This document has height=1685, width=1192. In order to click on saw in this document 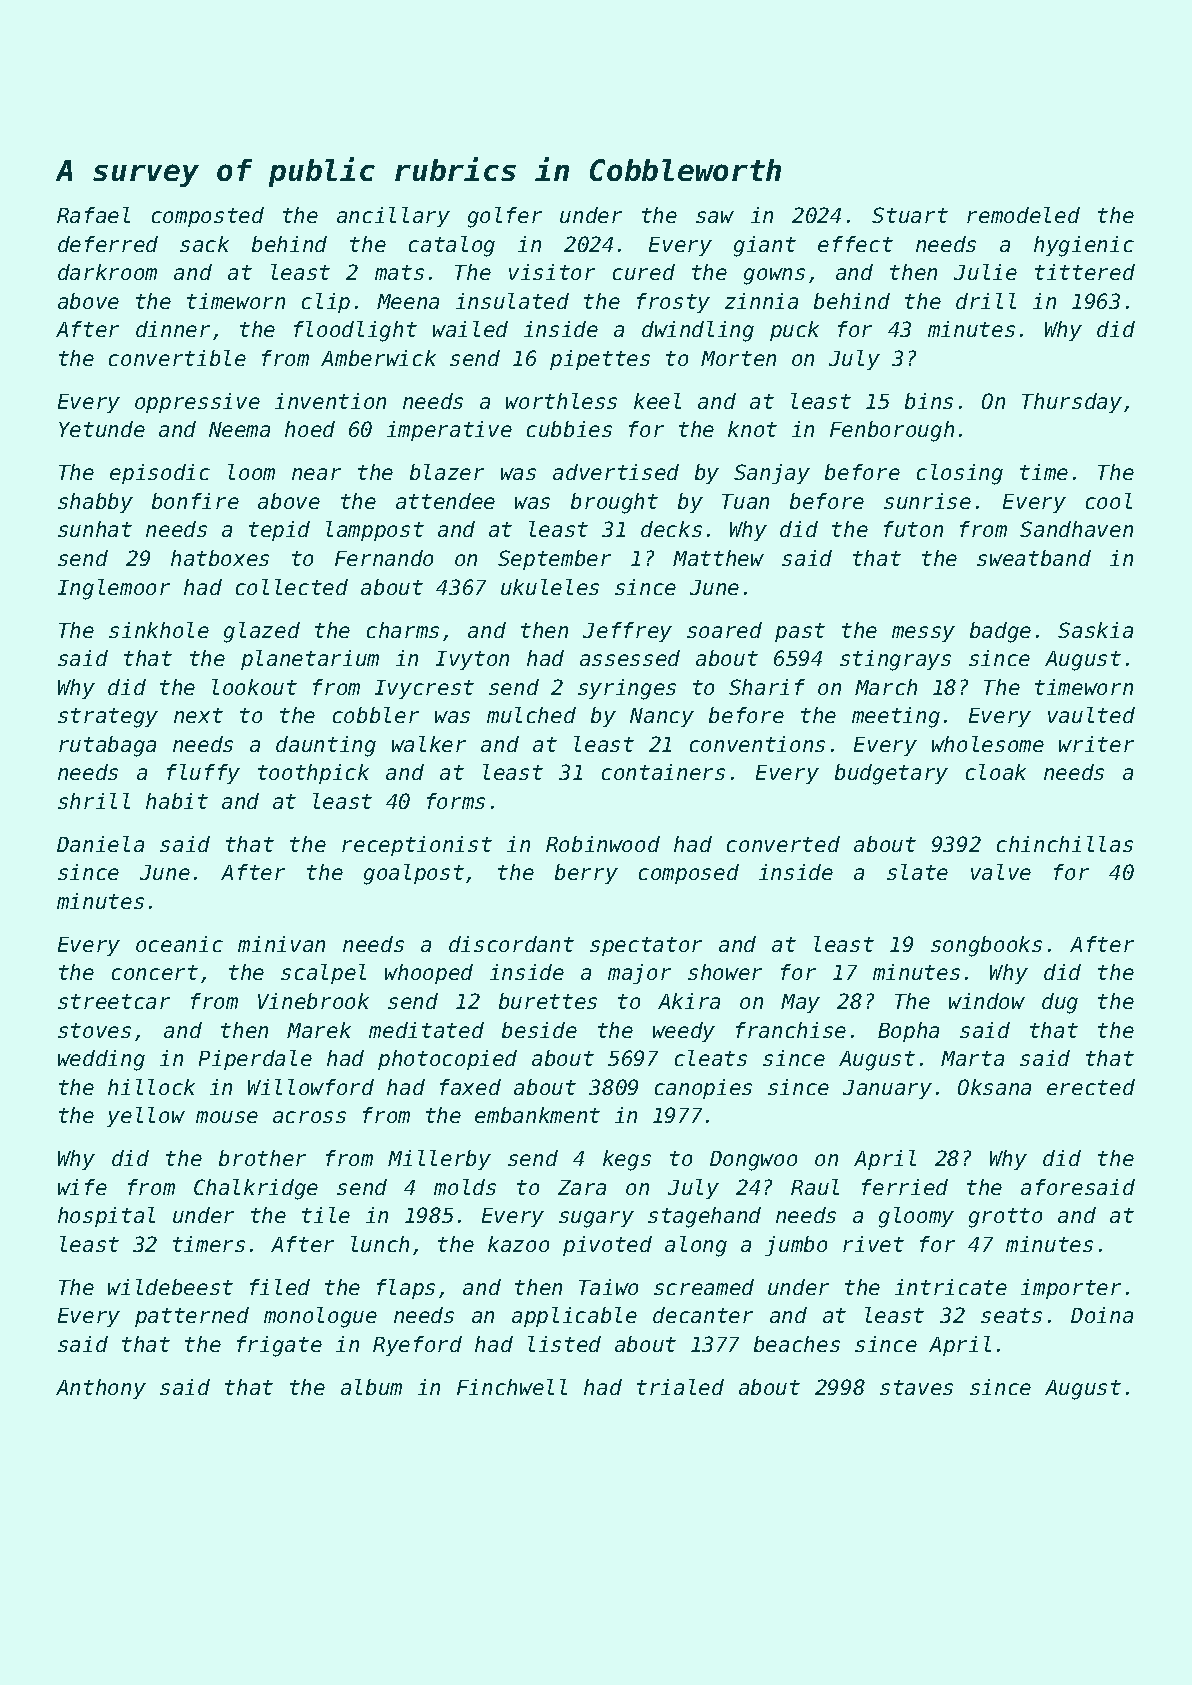, I will do `click(715, 217)`.
